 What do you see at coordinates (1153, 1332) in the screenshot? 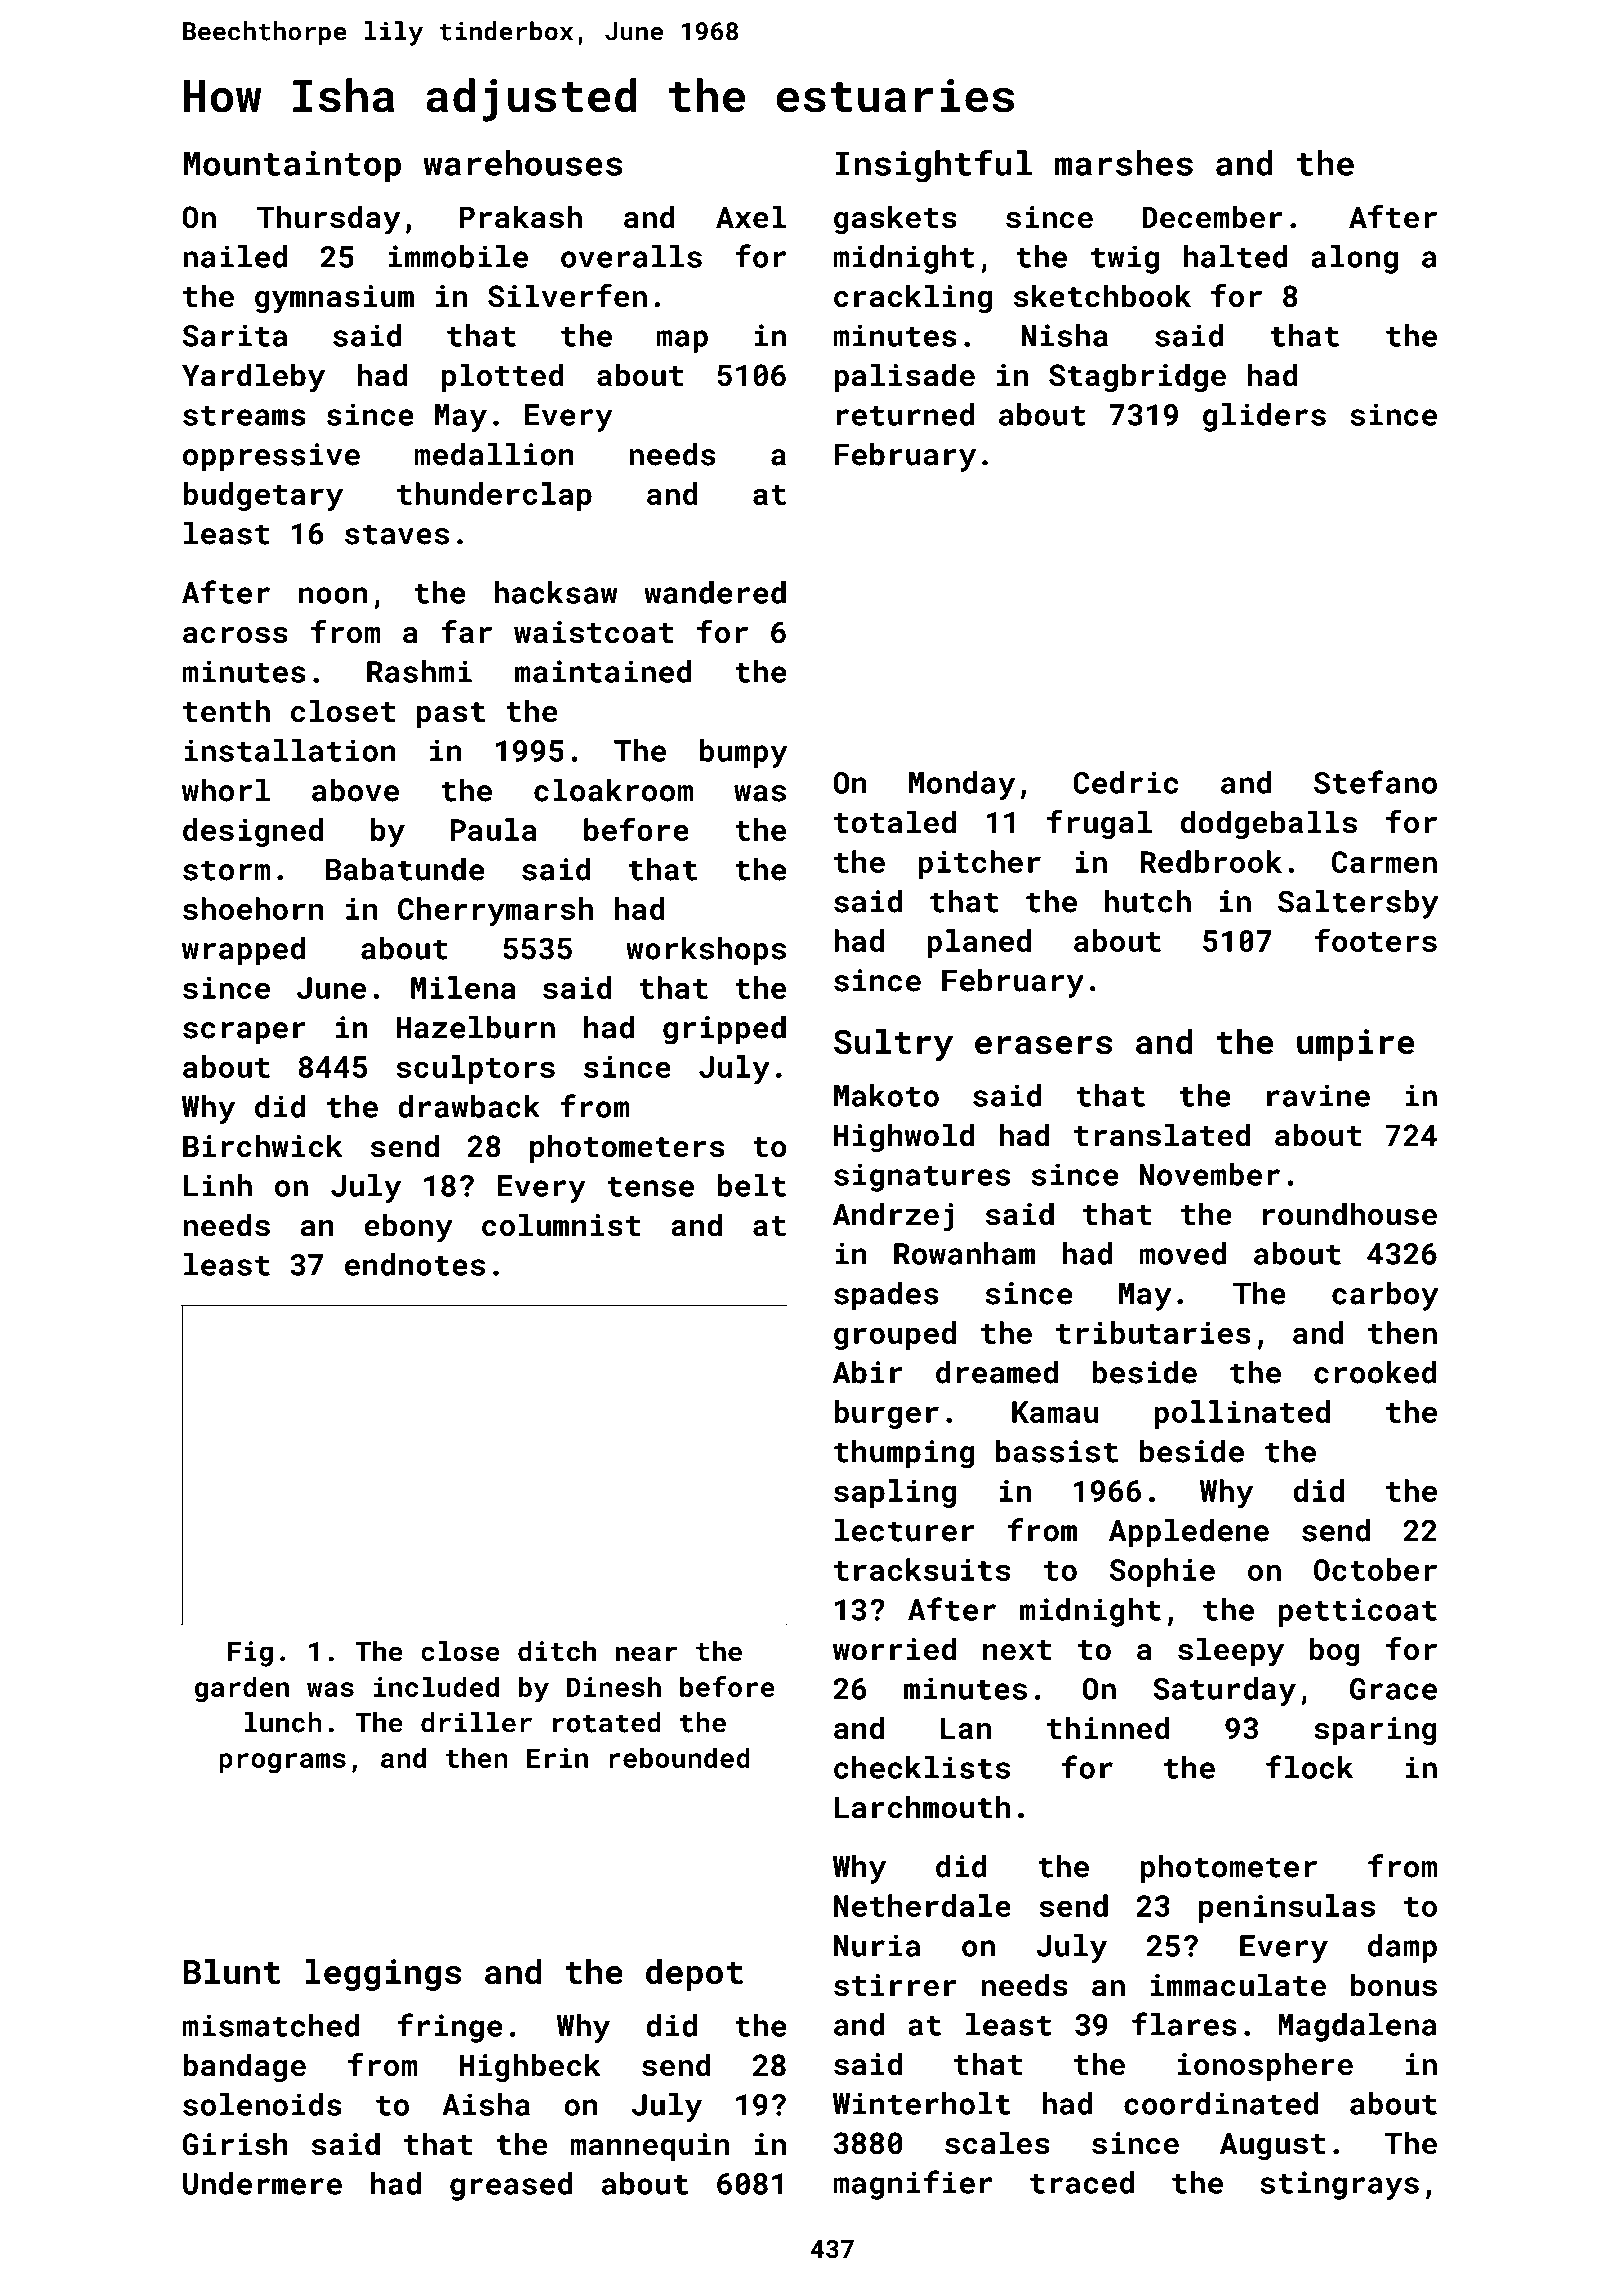
I see `tributaries` at bounding box center [1153, 1332].
